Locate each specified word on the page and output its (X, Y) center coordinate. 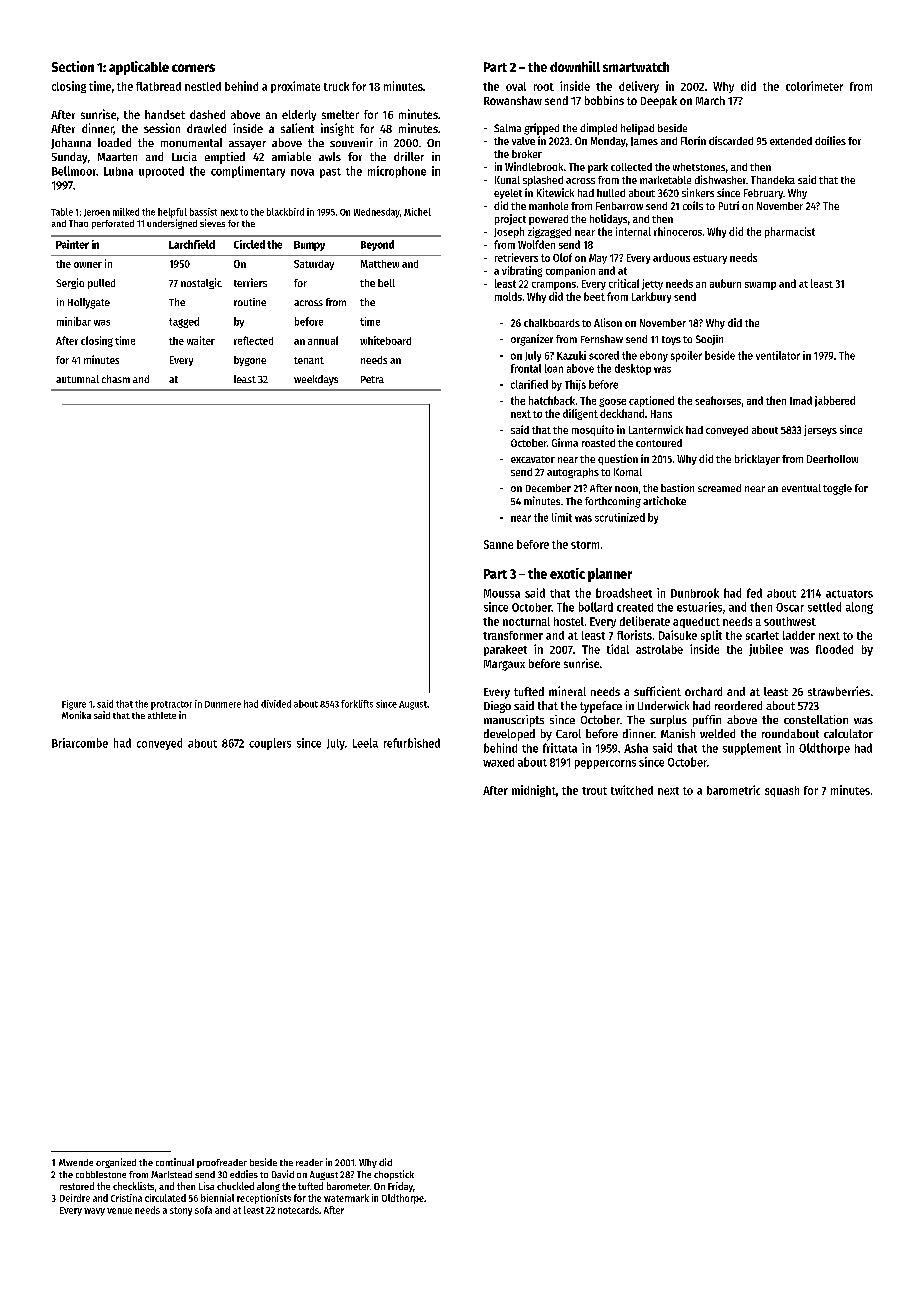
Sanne (498, 544)
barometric (733, 790)
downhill (575, 66)
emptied (225, 158)
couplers (270, 744)
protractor (171, 705)
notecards (298, 1210)
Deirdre (75, 1198)
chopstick (394, 1175)
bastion (677, 488)
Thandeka (773, 180)
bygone (250, 361)
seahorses (718, 400)
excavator (533, 459)
